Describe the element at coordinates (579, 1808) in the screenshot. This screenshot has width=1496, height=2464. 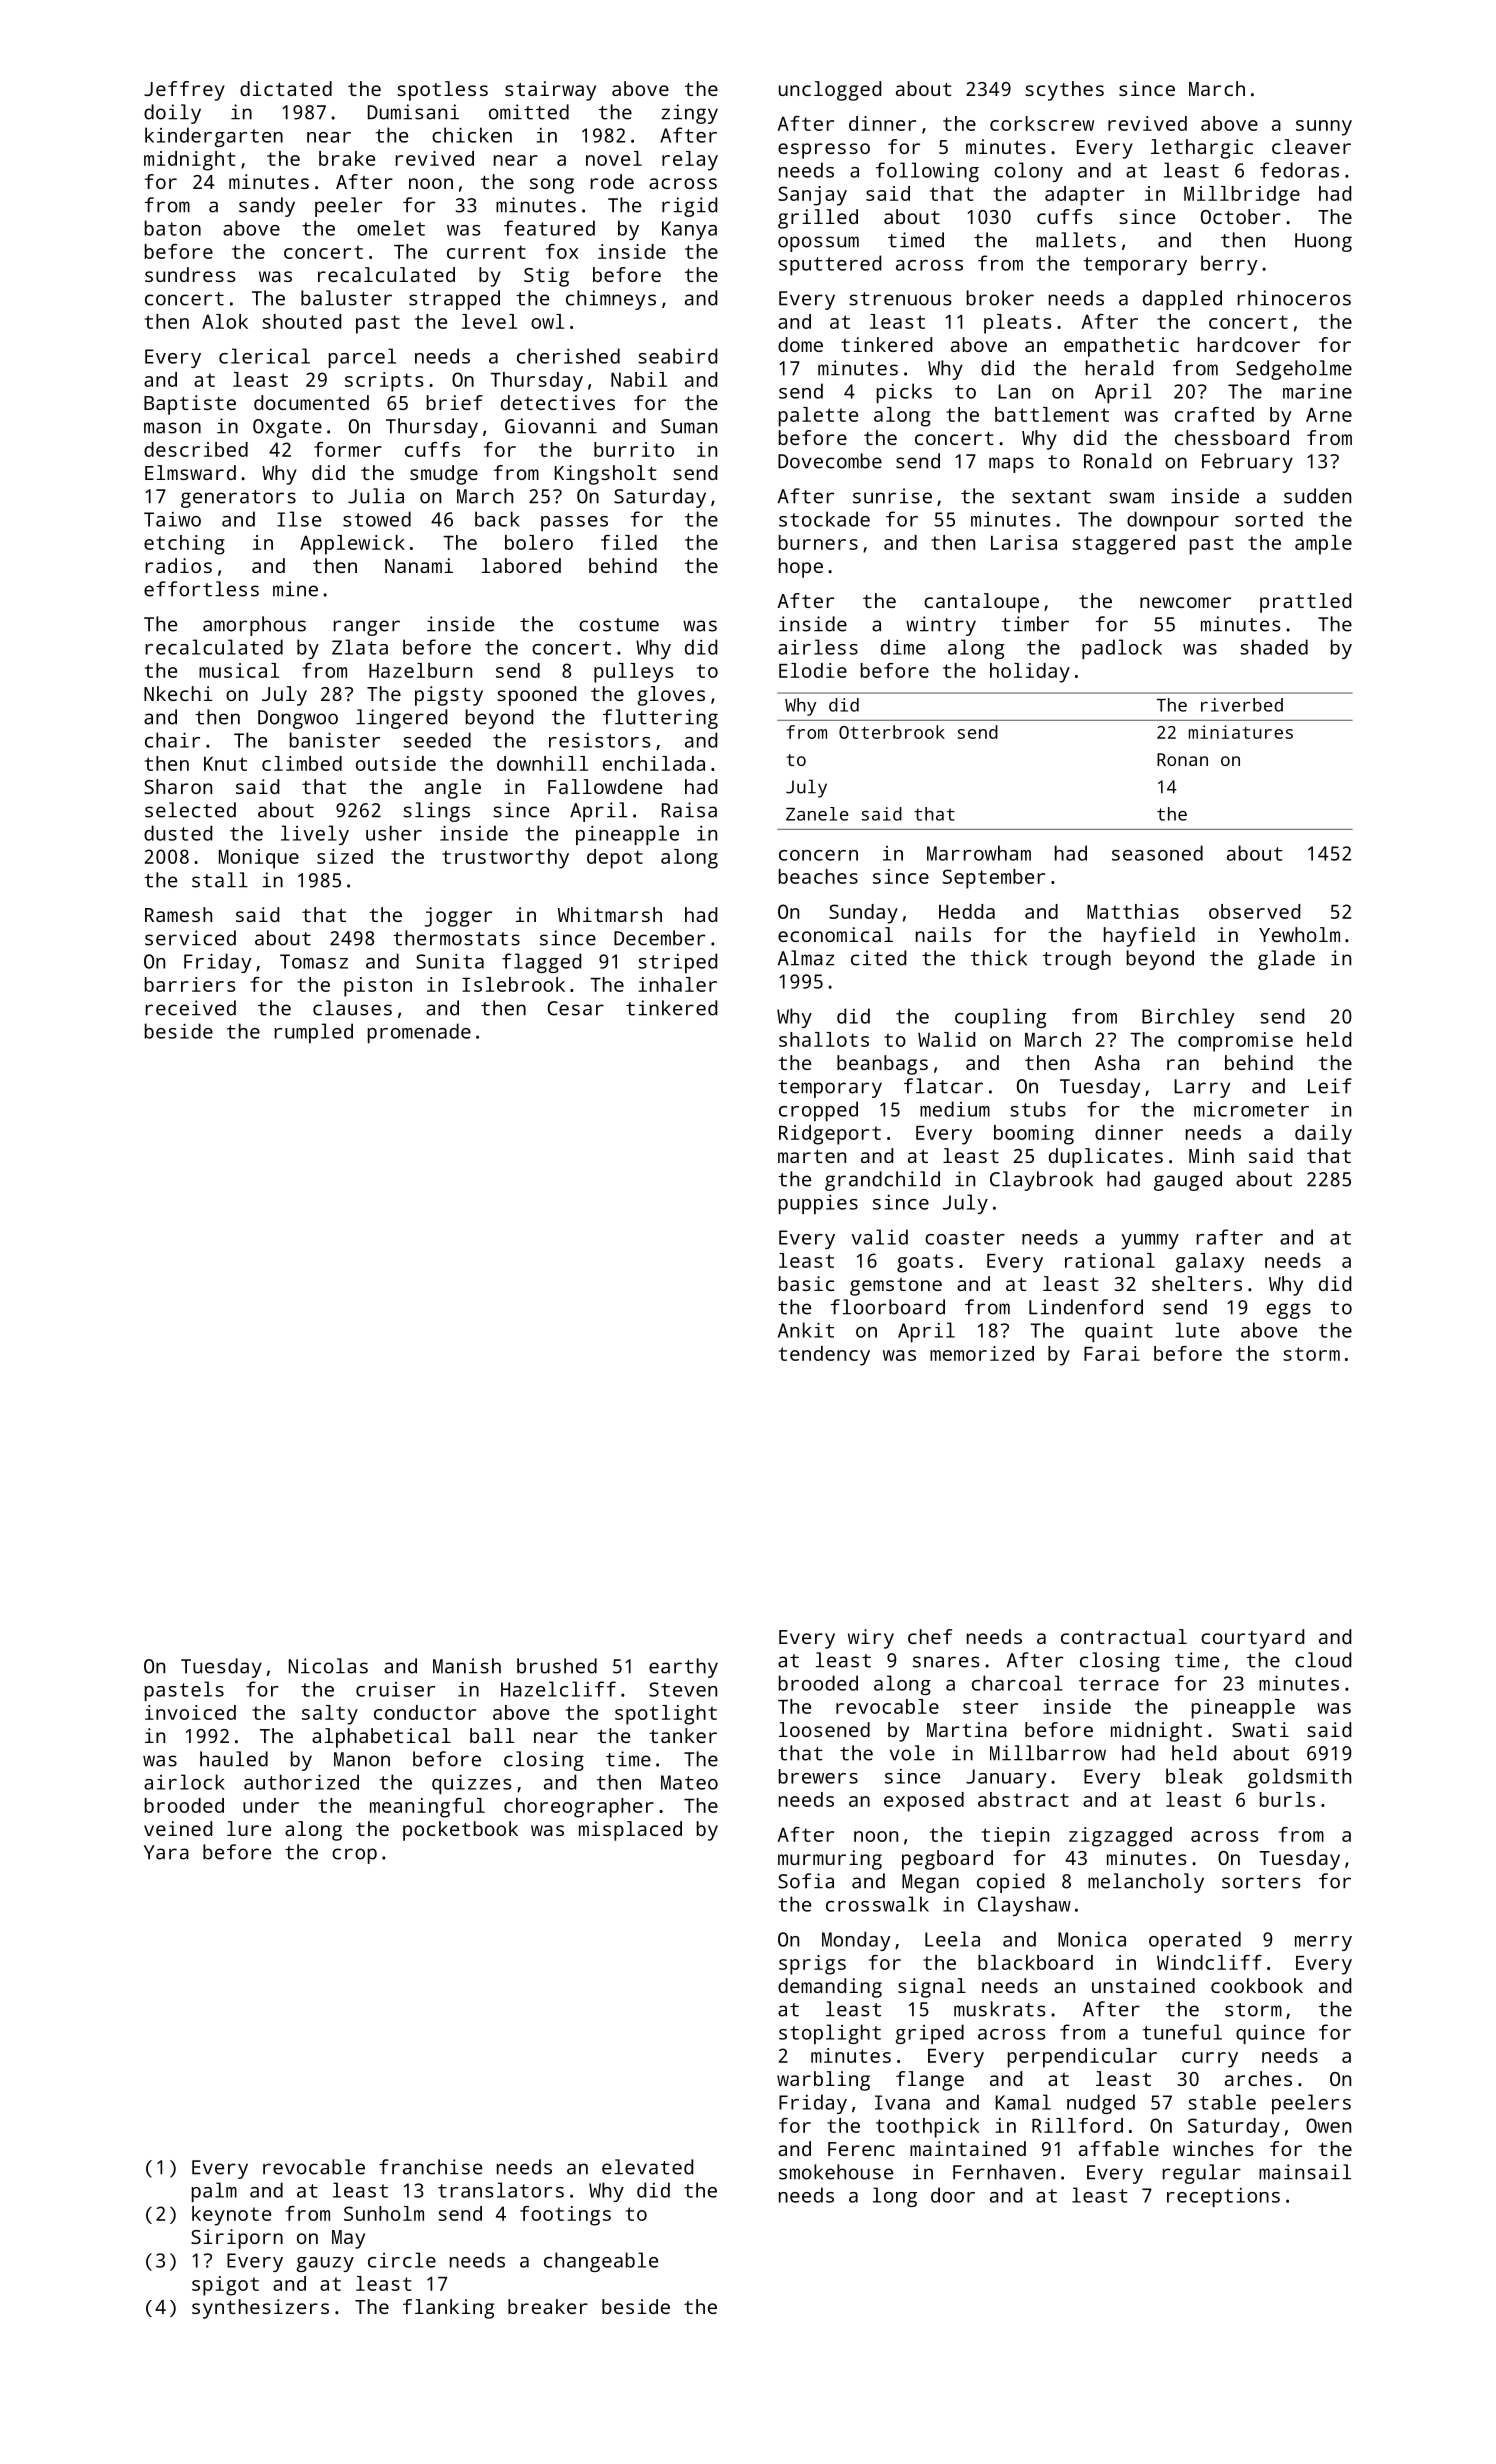
I see `choreographer` at that location.
